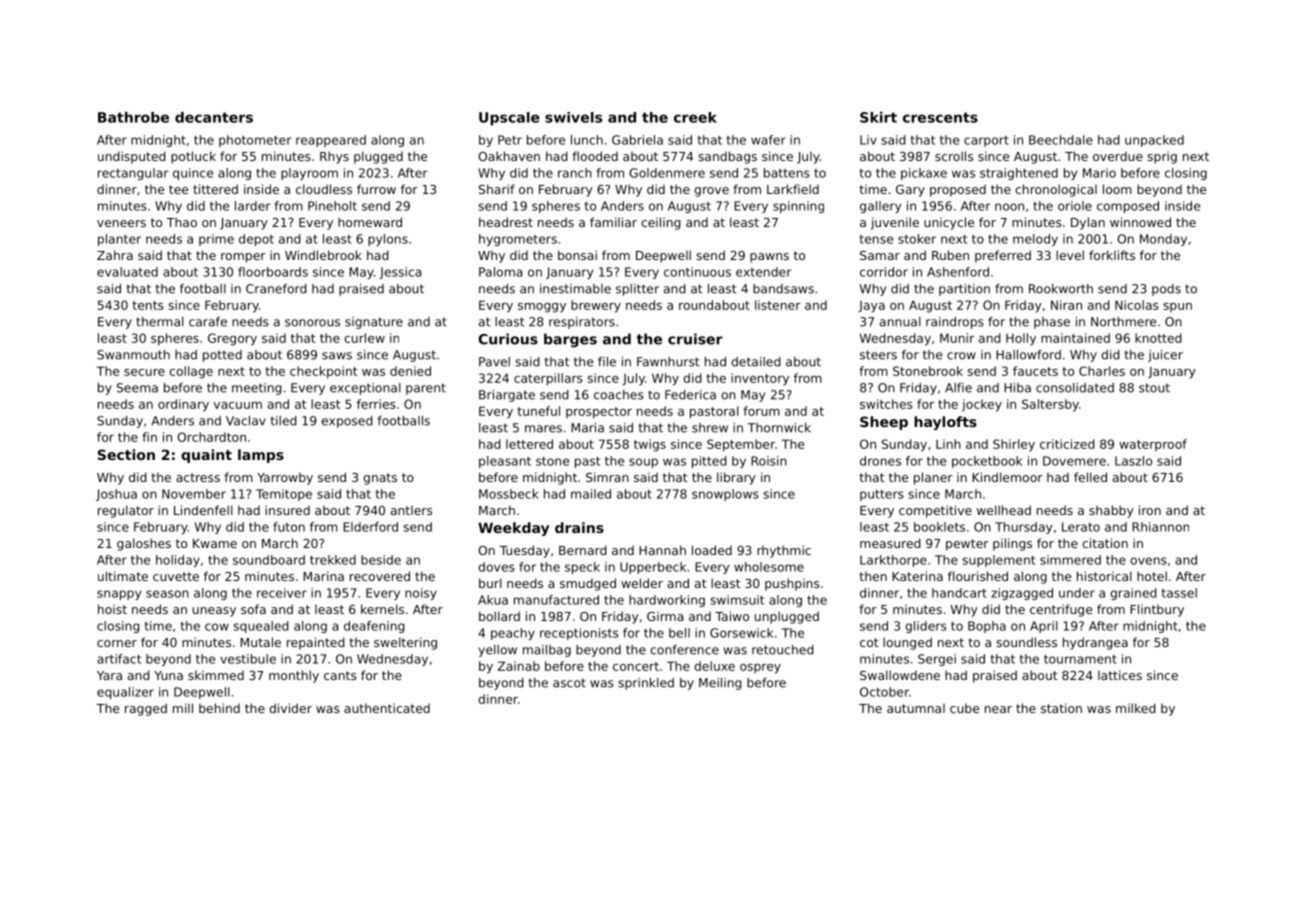  I want to click on pickaxe, so click(924, 174).
